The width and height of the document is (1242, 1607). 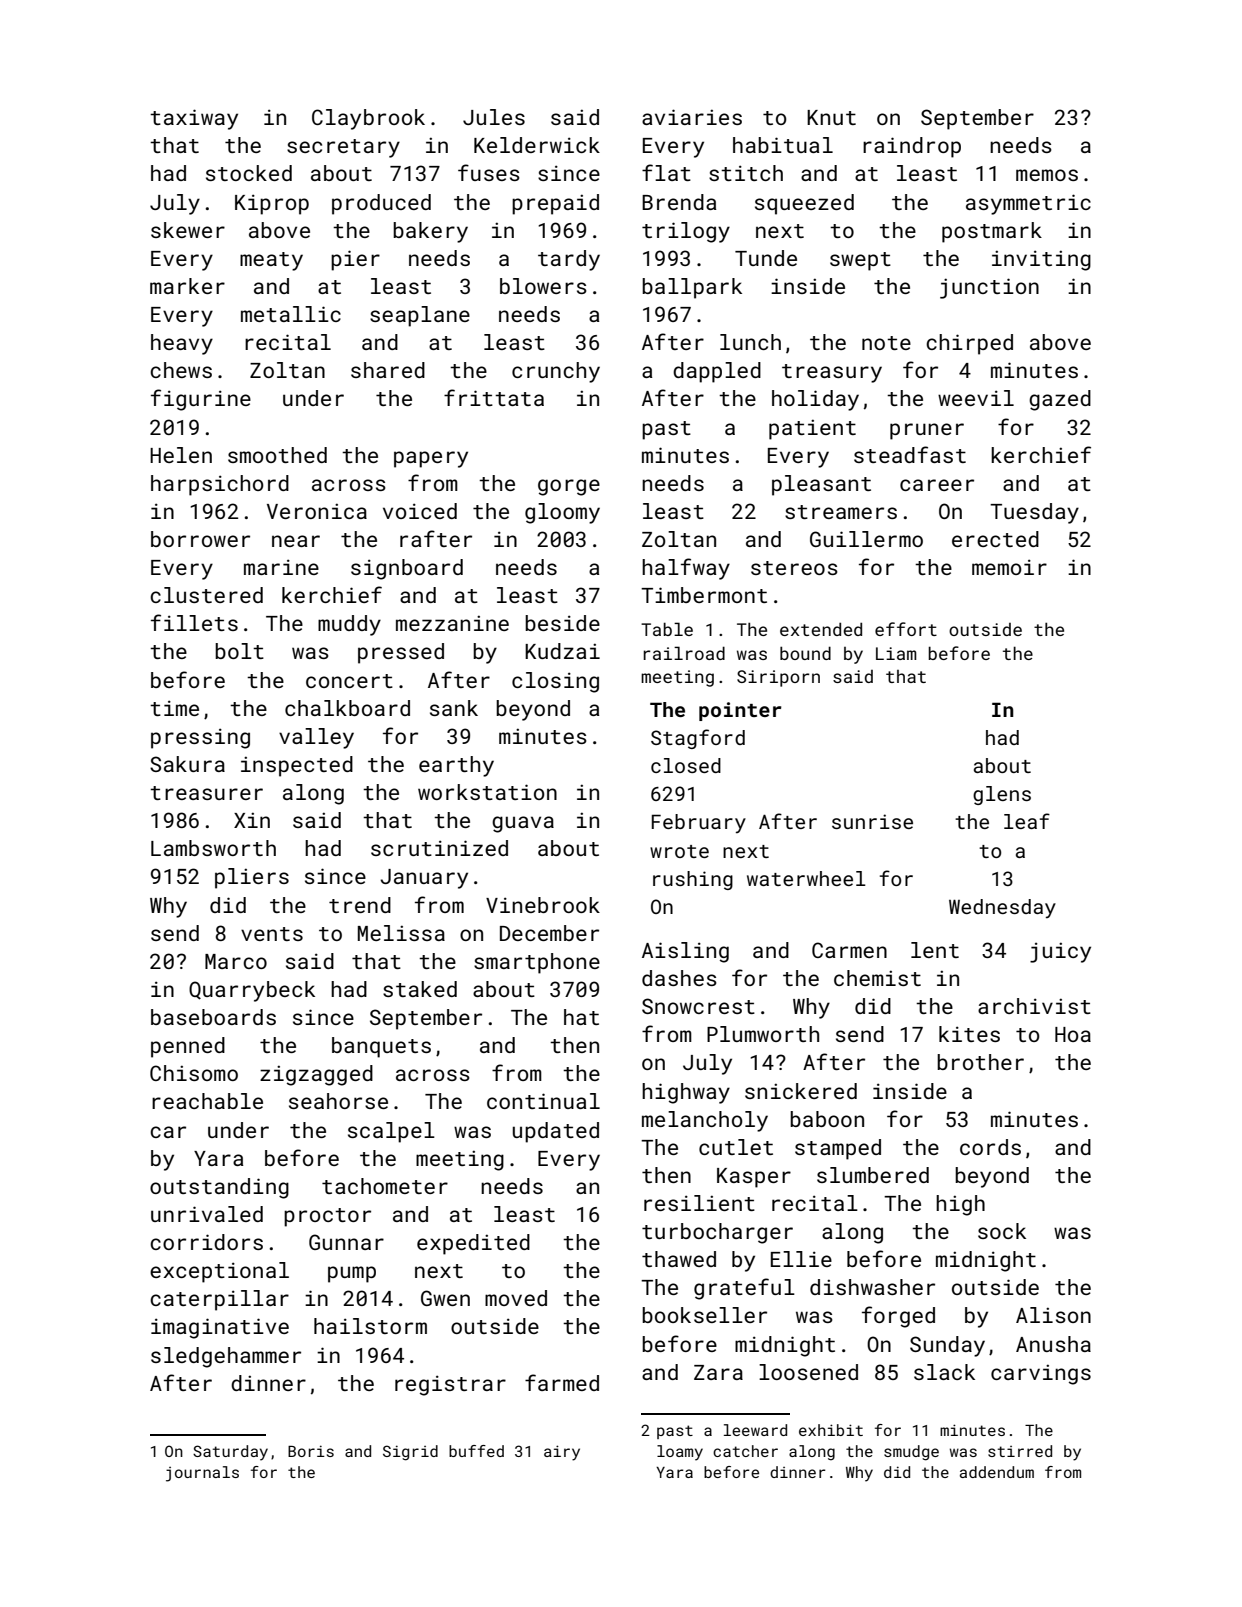 What do you see at coordinates (997, 1472) in the document?
I see `addendum` at bounding box center [997, 1472].
